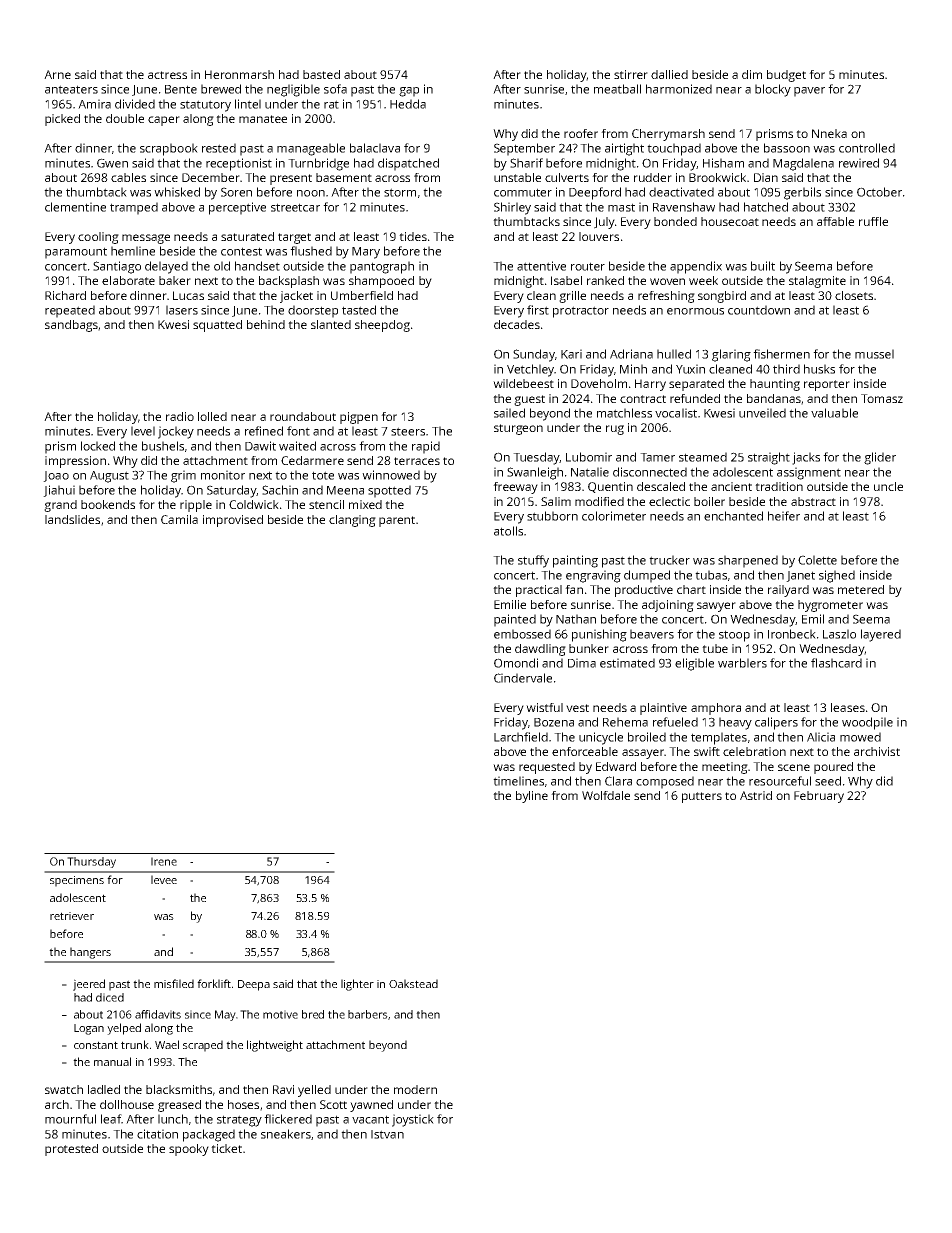 The image size is (952, 1233). Describe the element at coordinates (516, 663) in the screenshot. I see `Omondi` at that location.
